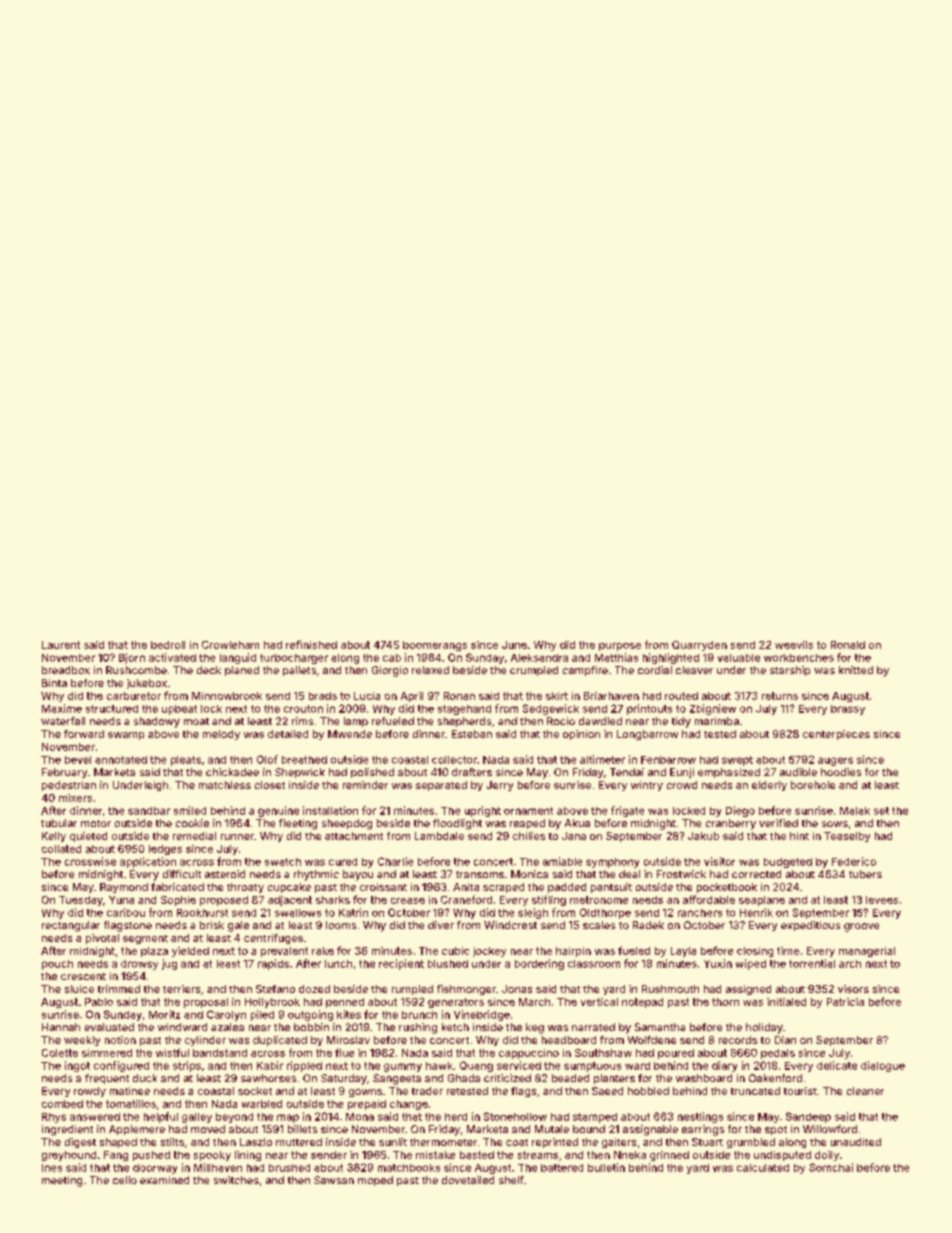 The height and width of the screenshot is (1233, 952). I want to click on Windcrest, so click(510, 925).
